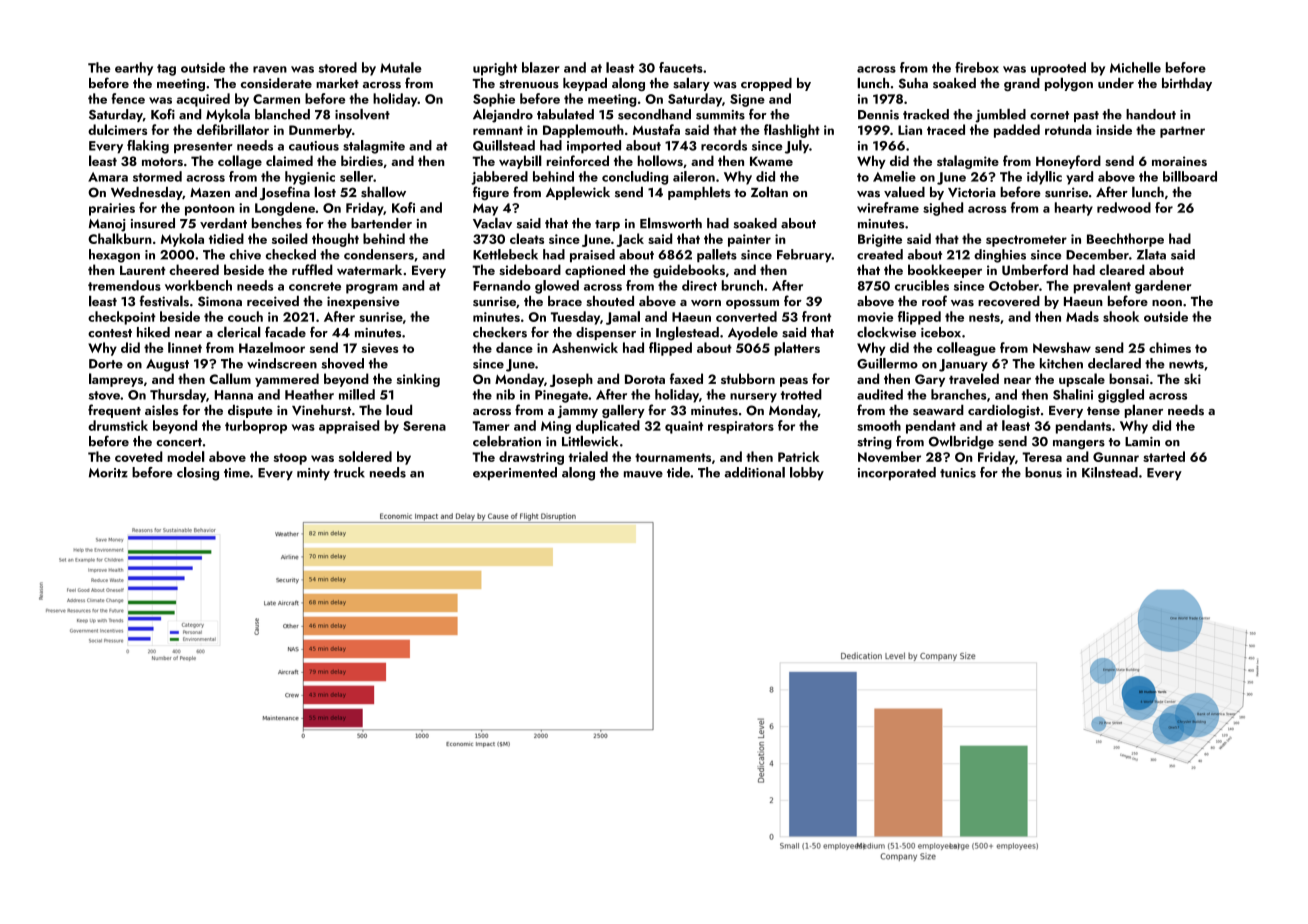 Image resolution: width=1308 pixels, height=924 pixels. What do you see at coordinates (717, 256) in the page?
I see `pallets` at bounding box center [717, 256].
